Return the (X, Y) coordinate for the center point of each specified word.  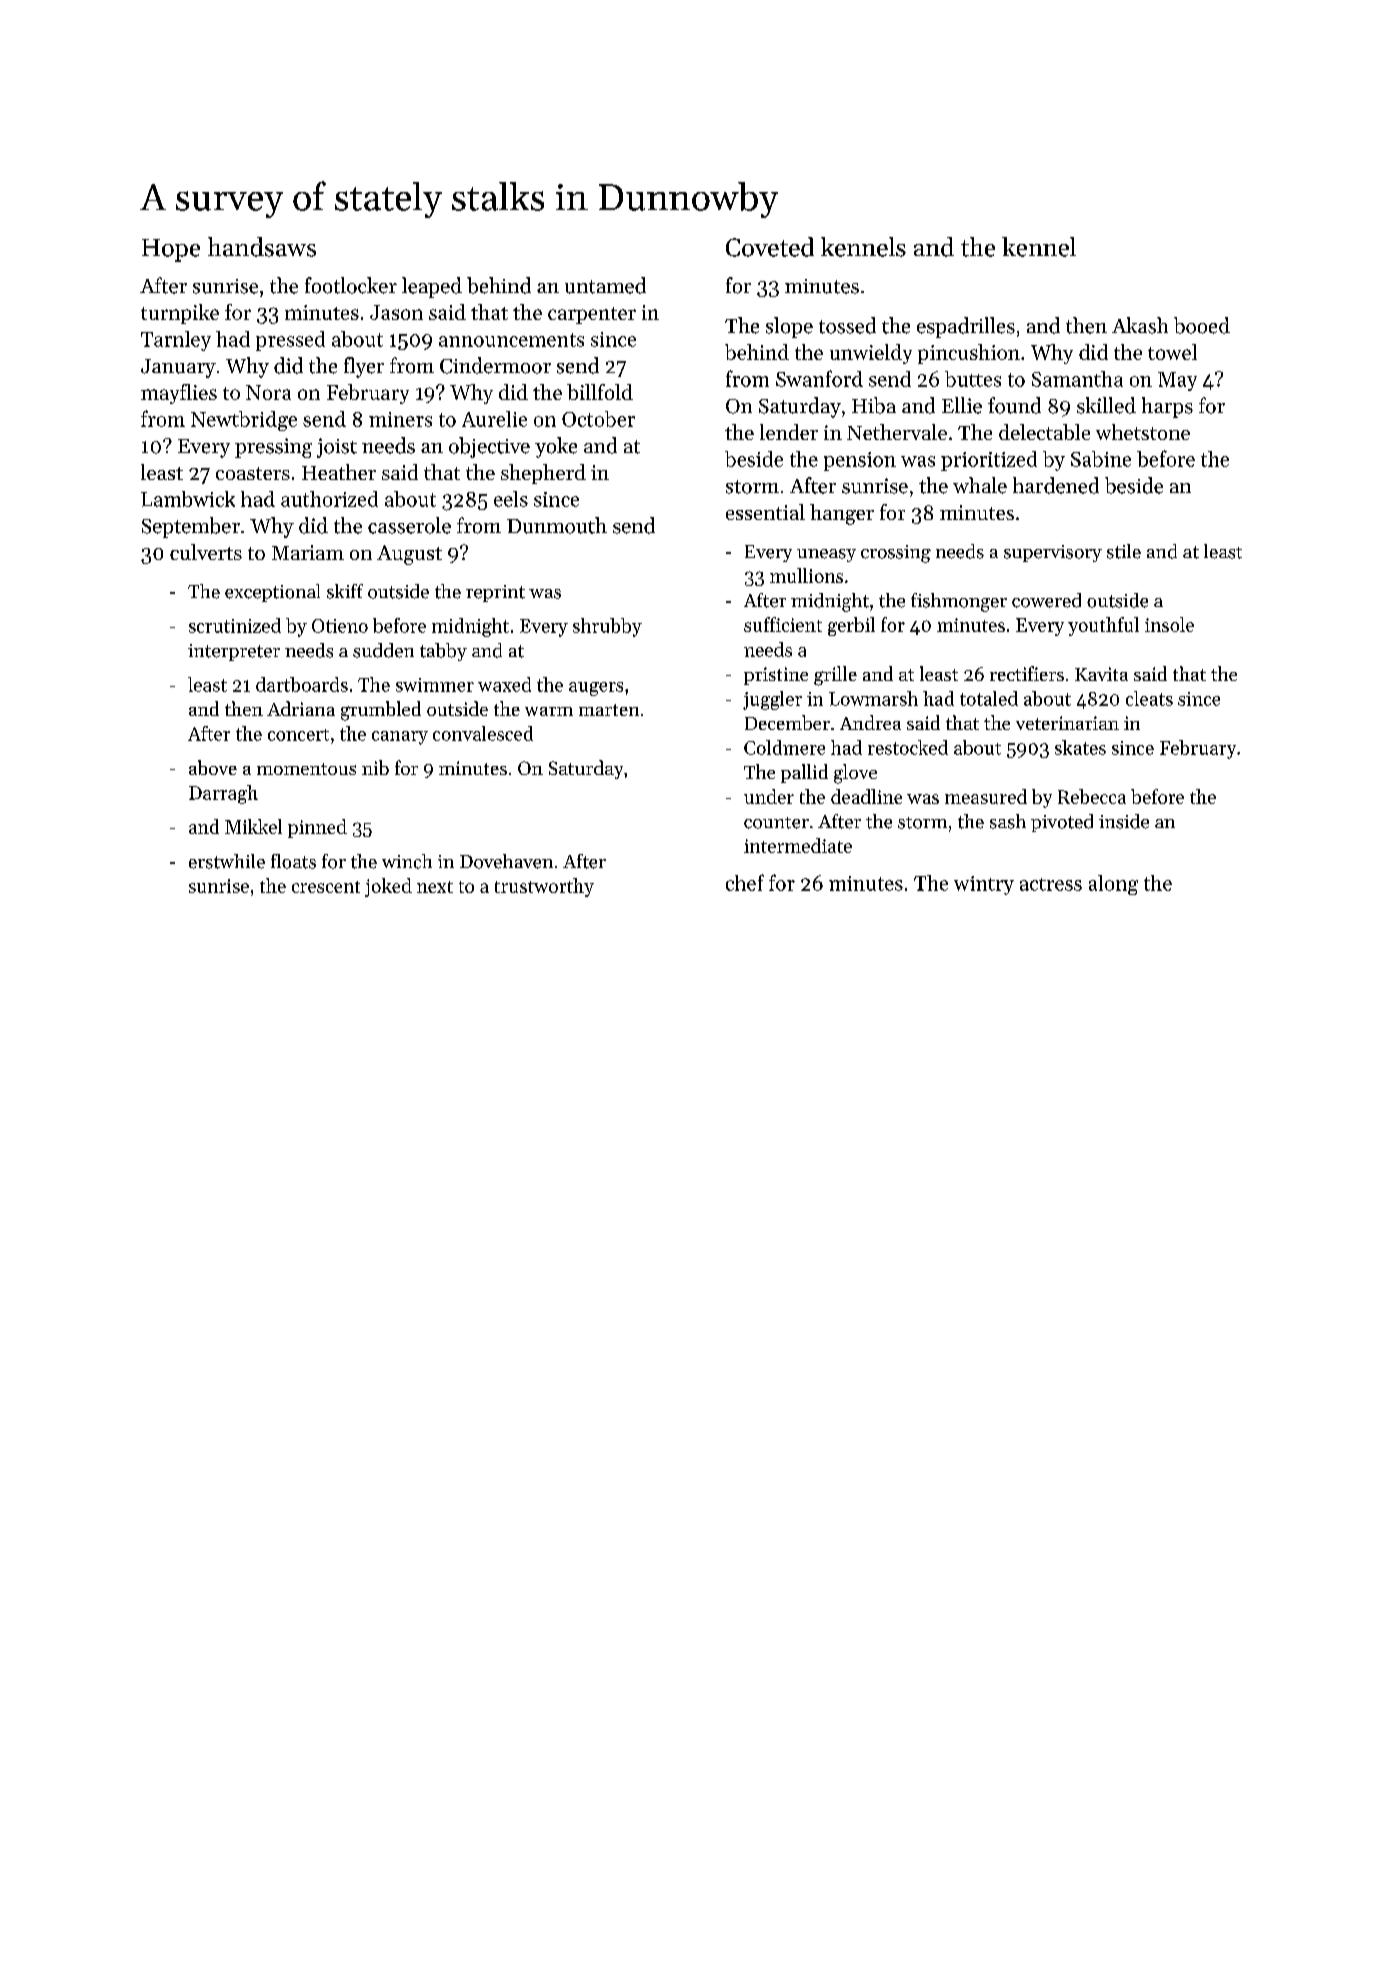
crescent (326, 887)
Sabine (1101, 459)
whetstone (1143, 432)
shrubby (607, 627)
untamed (605, 285)
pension (860, 461)
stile (1124, 551)
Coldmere (784, 747)
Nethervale (897, 432)
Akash (1140, 325)
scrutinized (235, 625)
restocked (908, 747)
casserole (409, 525)
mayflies (179, 394)
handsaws (262, 247)
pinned (317, 828)
